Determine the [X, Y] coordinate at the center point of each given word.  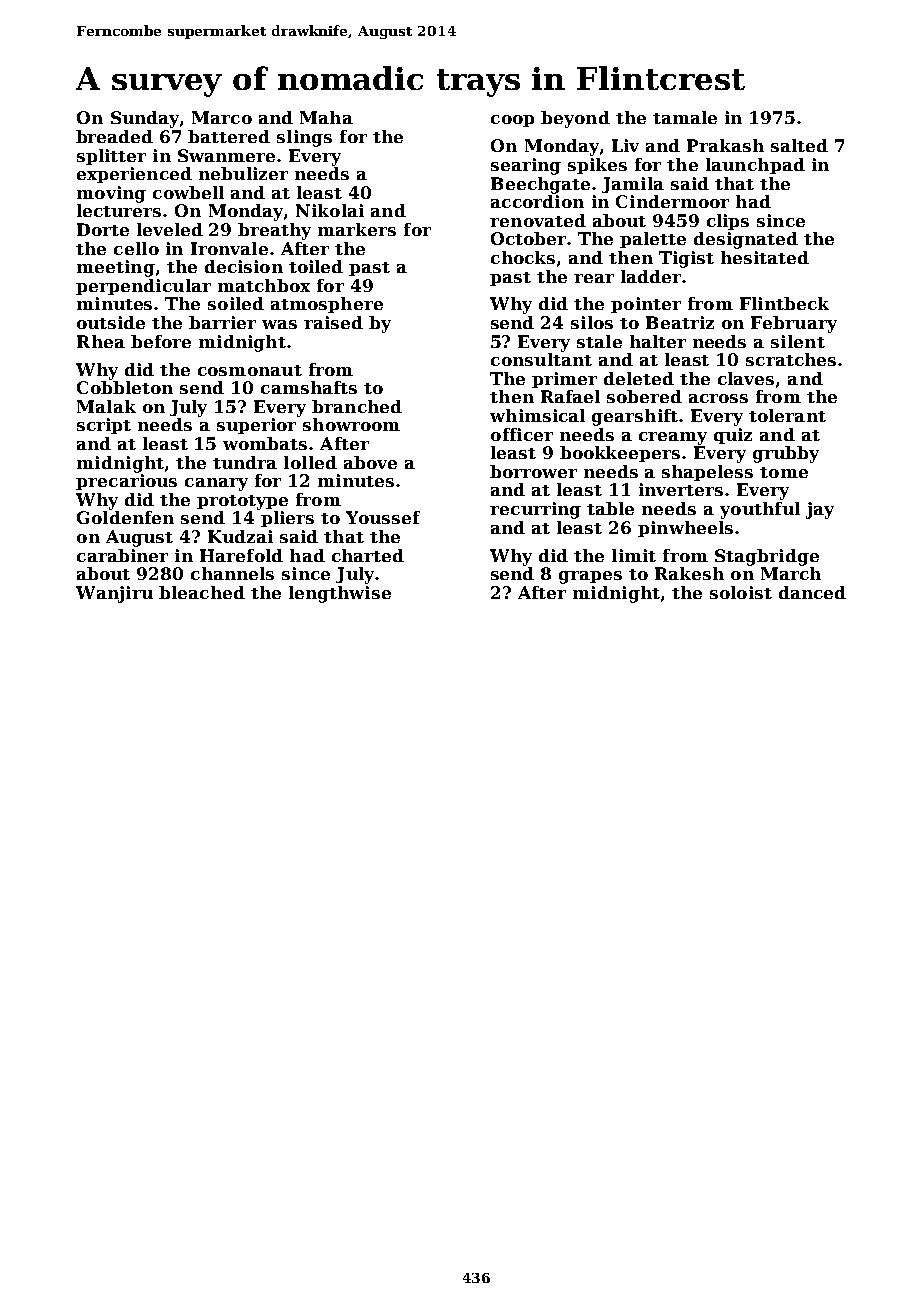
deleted [639, 378]
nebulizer [243, 173]
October [528, 238]
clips [728, 222]
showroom [351, 424]
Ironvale [229, 248]
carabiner [122, 555]
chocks [523, 257]
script [104, 426]
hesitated [765, 257]
